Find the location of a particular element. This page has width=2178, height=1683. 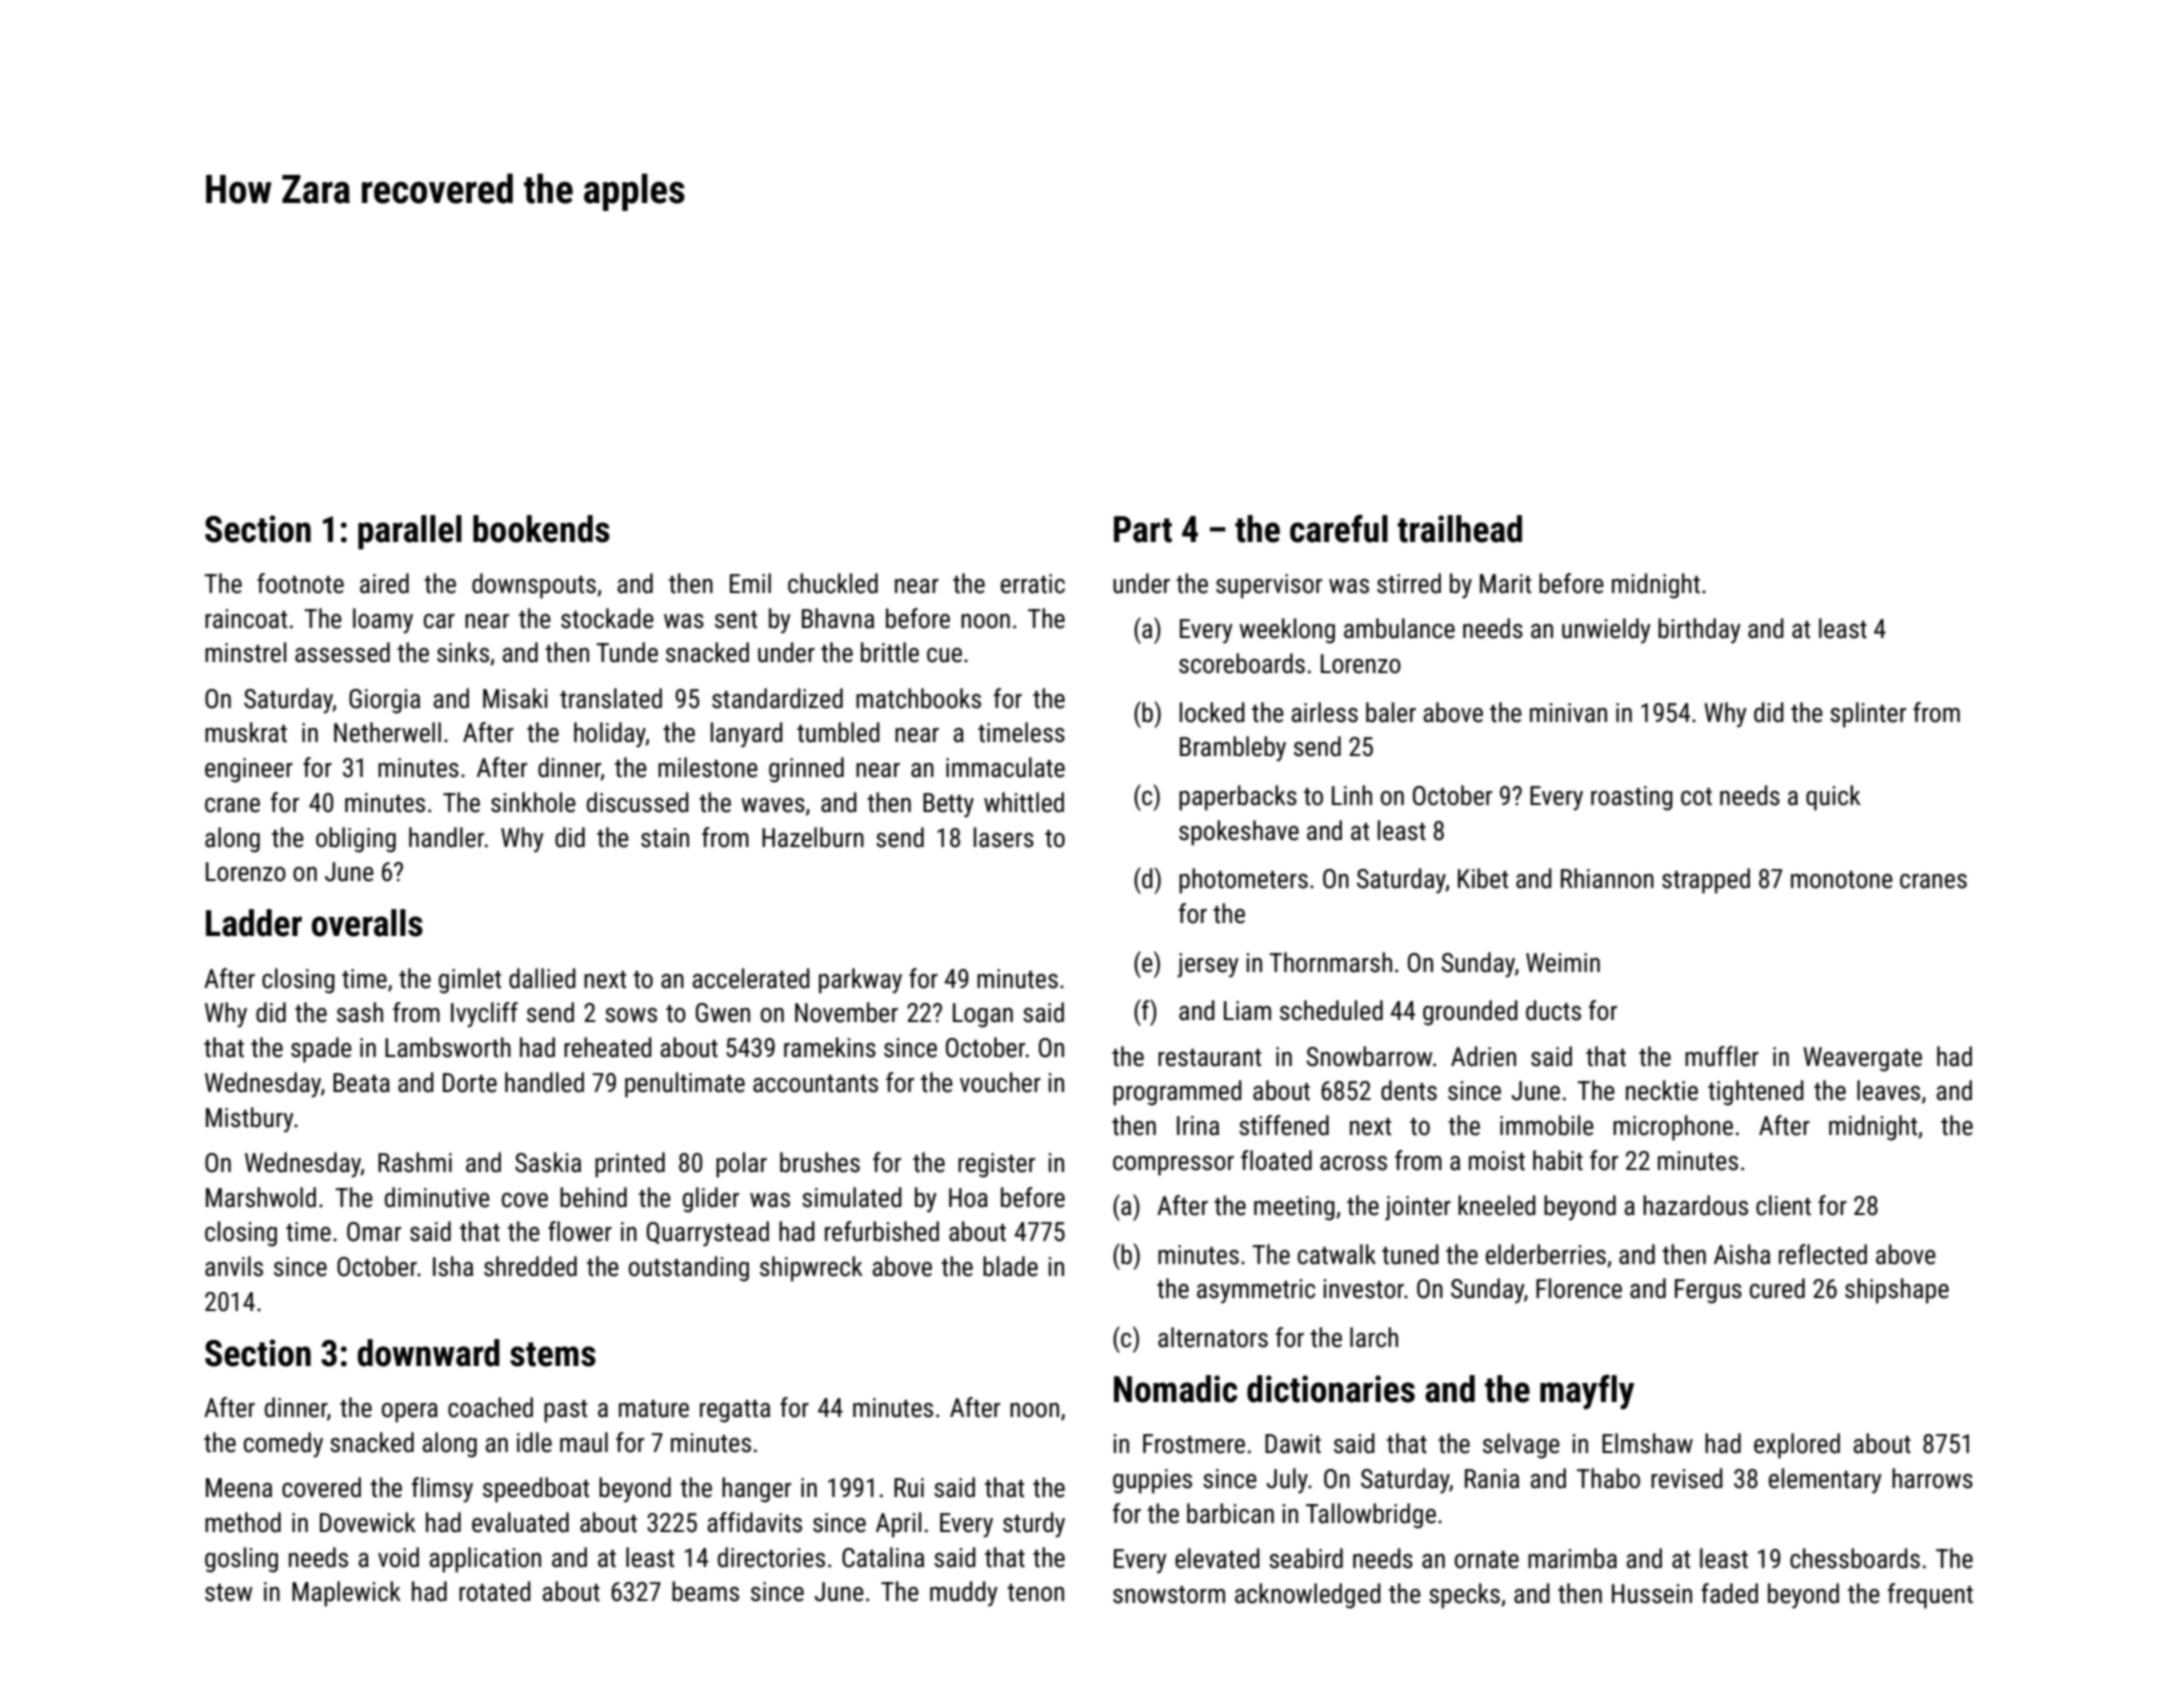

cot is located at coordinates (1696, 797).
